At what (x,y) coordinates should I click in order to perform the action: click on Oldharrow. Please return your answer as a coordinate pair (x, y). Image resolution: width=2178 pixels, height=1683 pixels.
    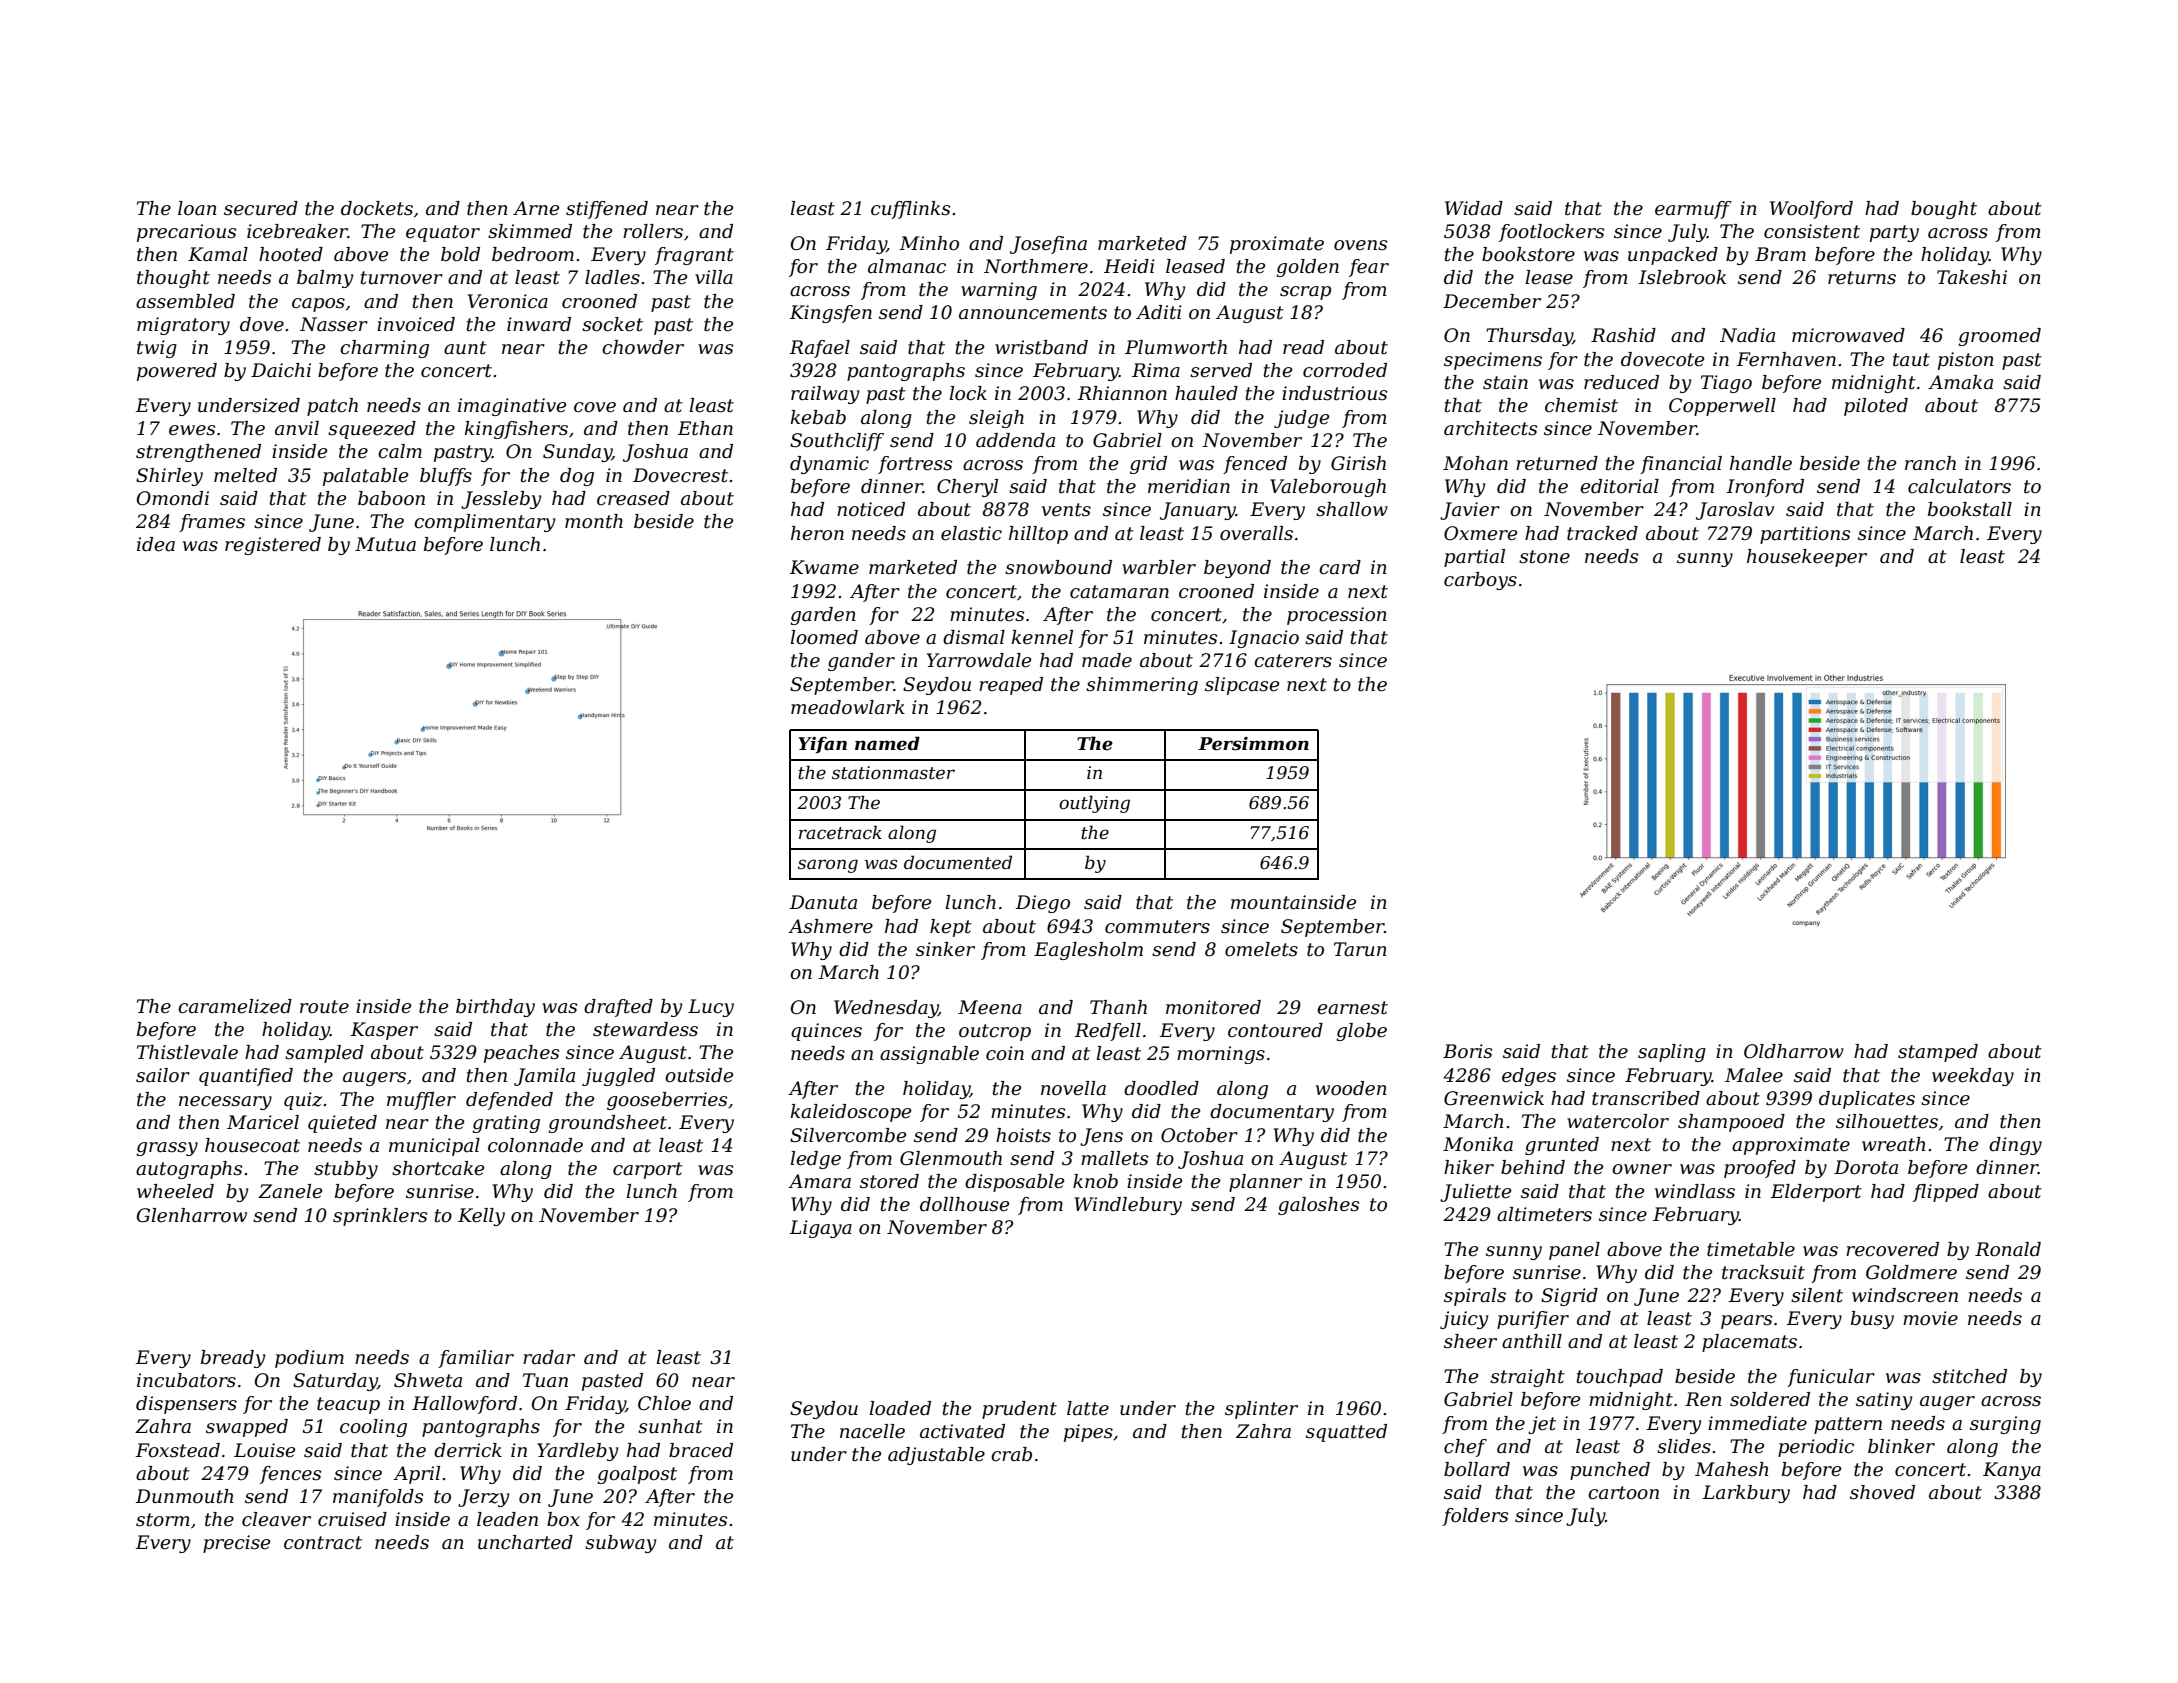
    Looking at the image, I should click on (1794, 1051).
